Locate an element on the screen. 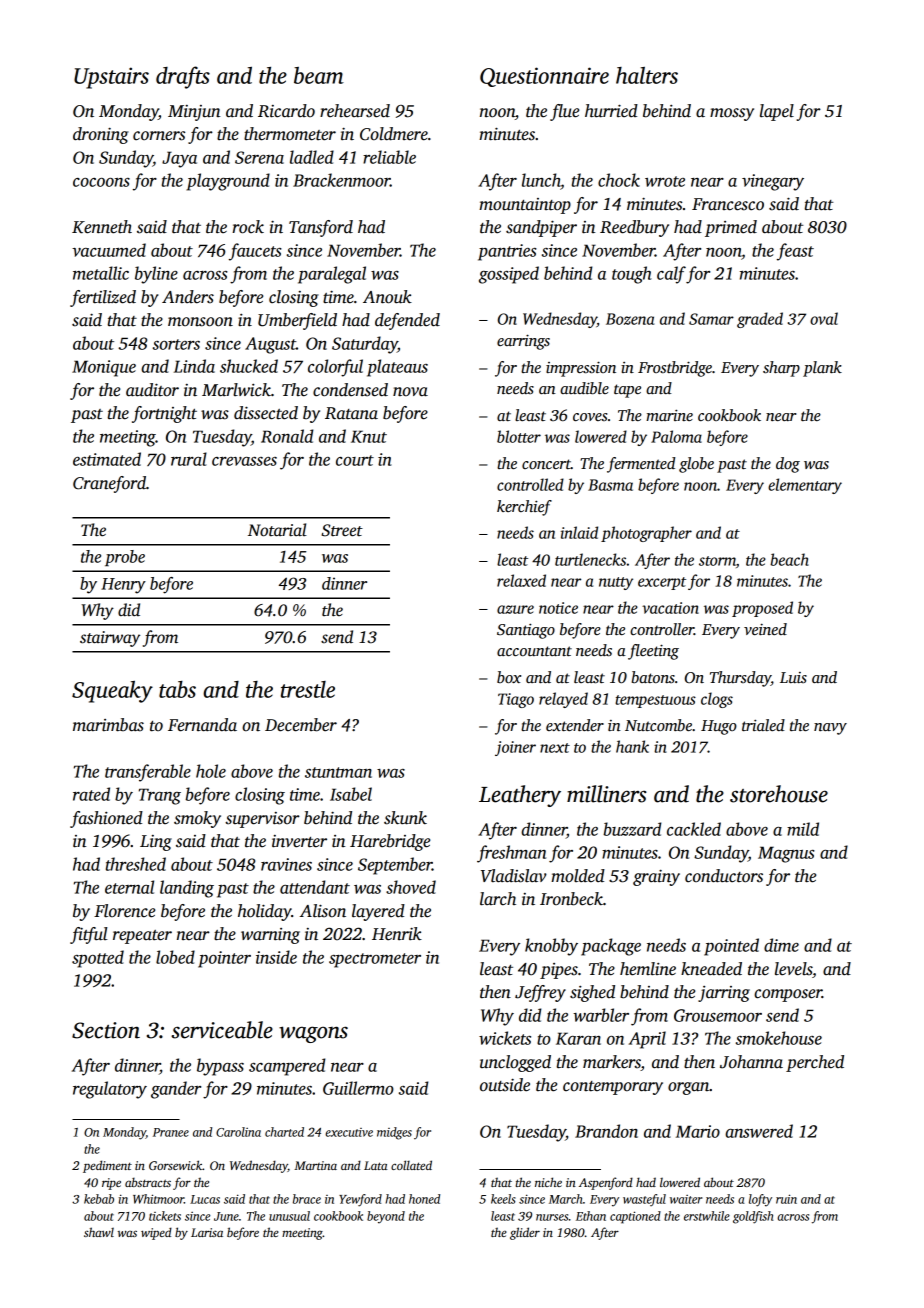 This screenshot has width=924, height=1308. Alison is located at coordinates (323, 911).
